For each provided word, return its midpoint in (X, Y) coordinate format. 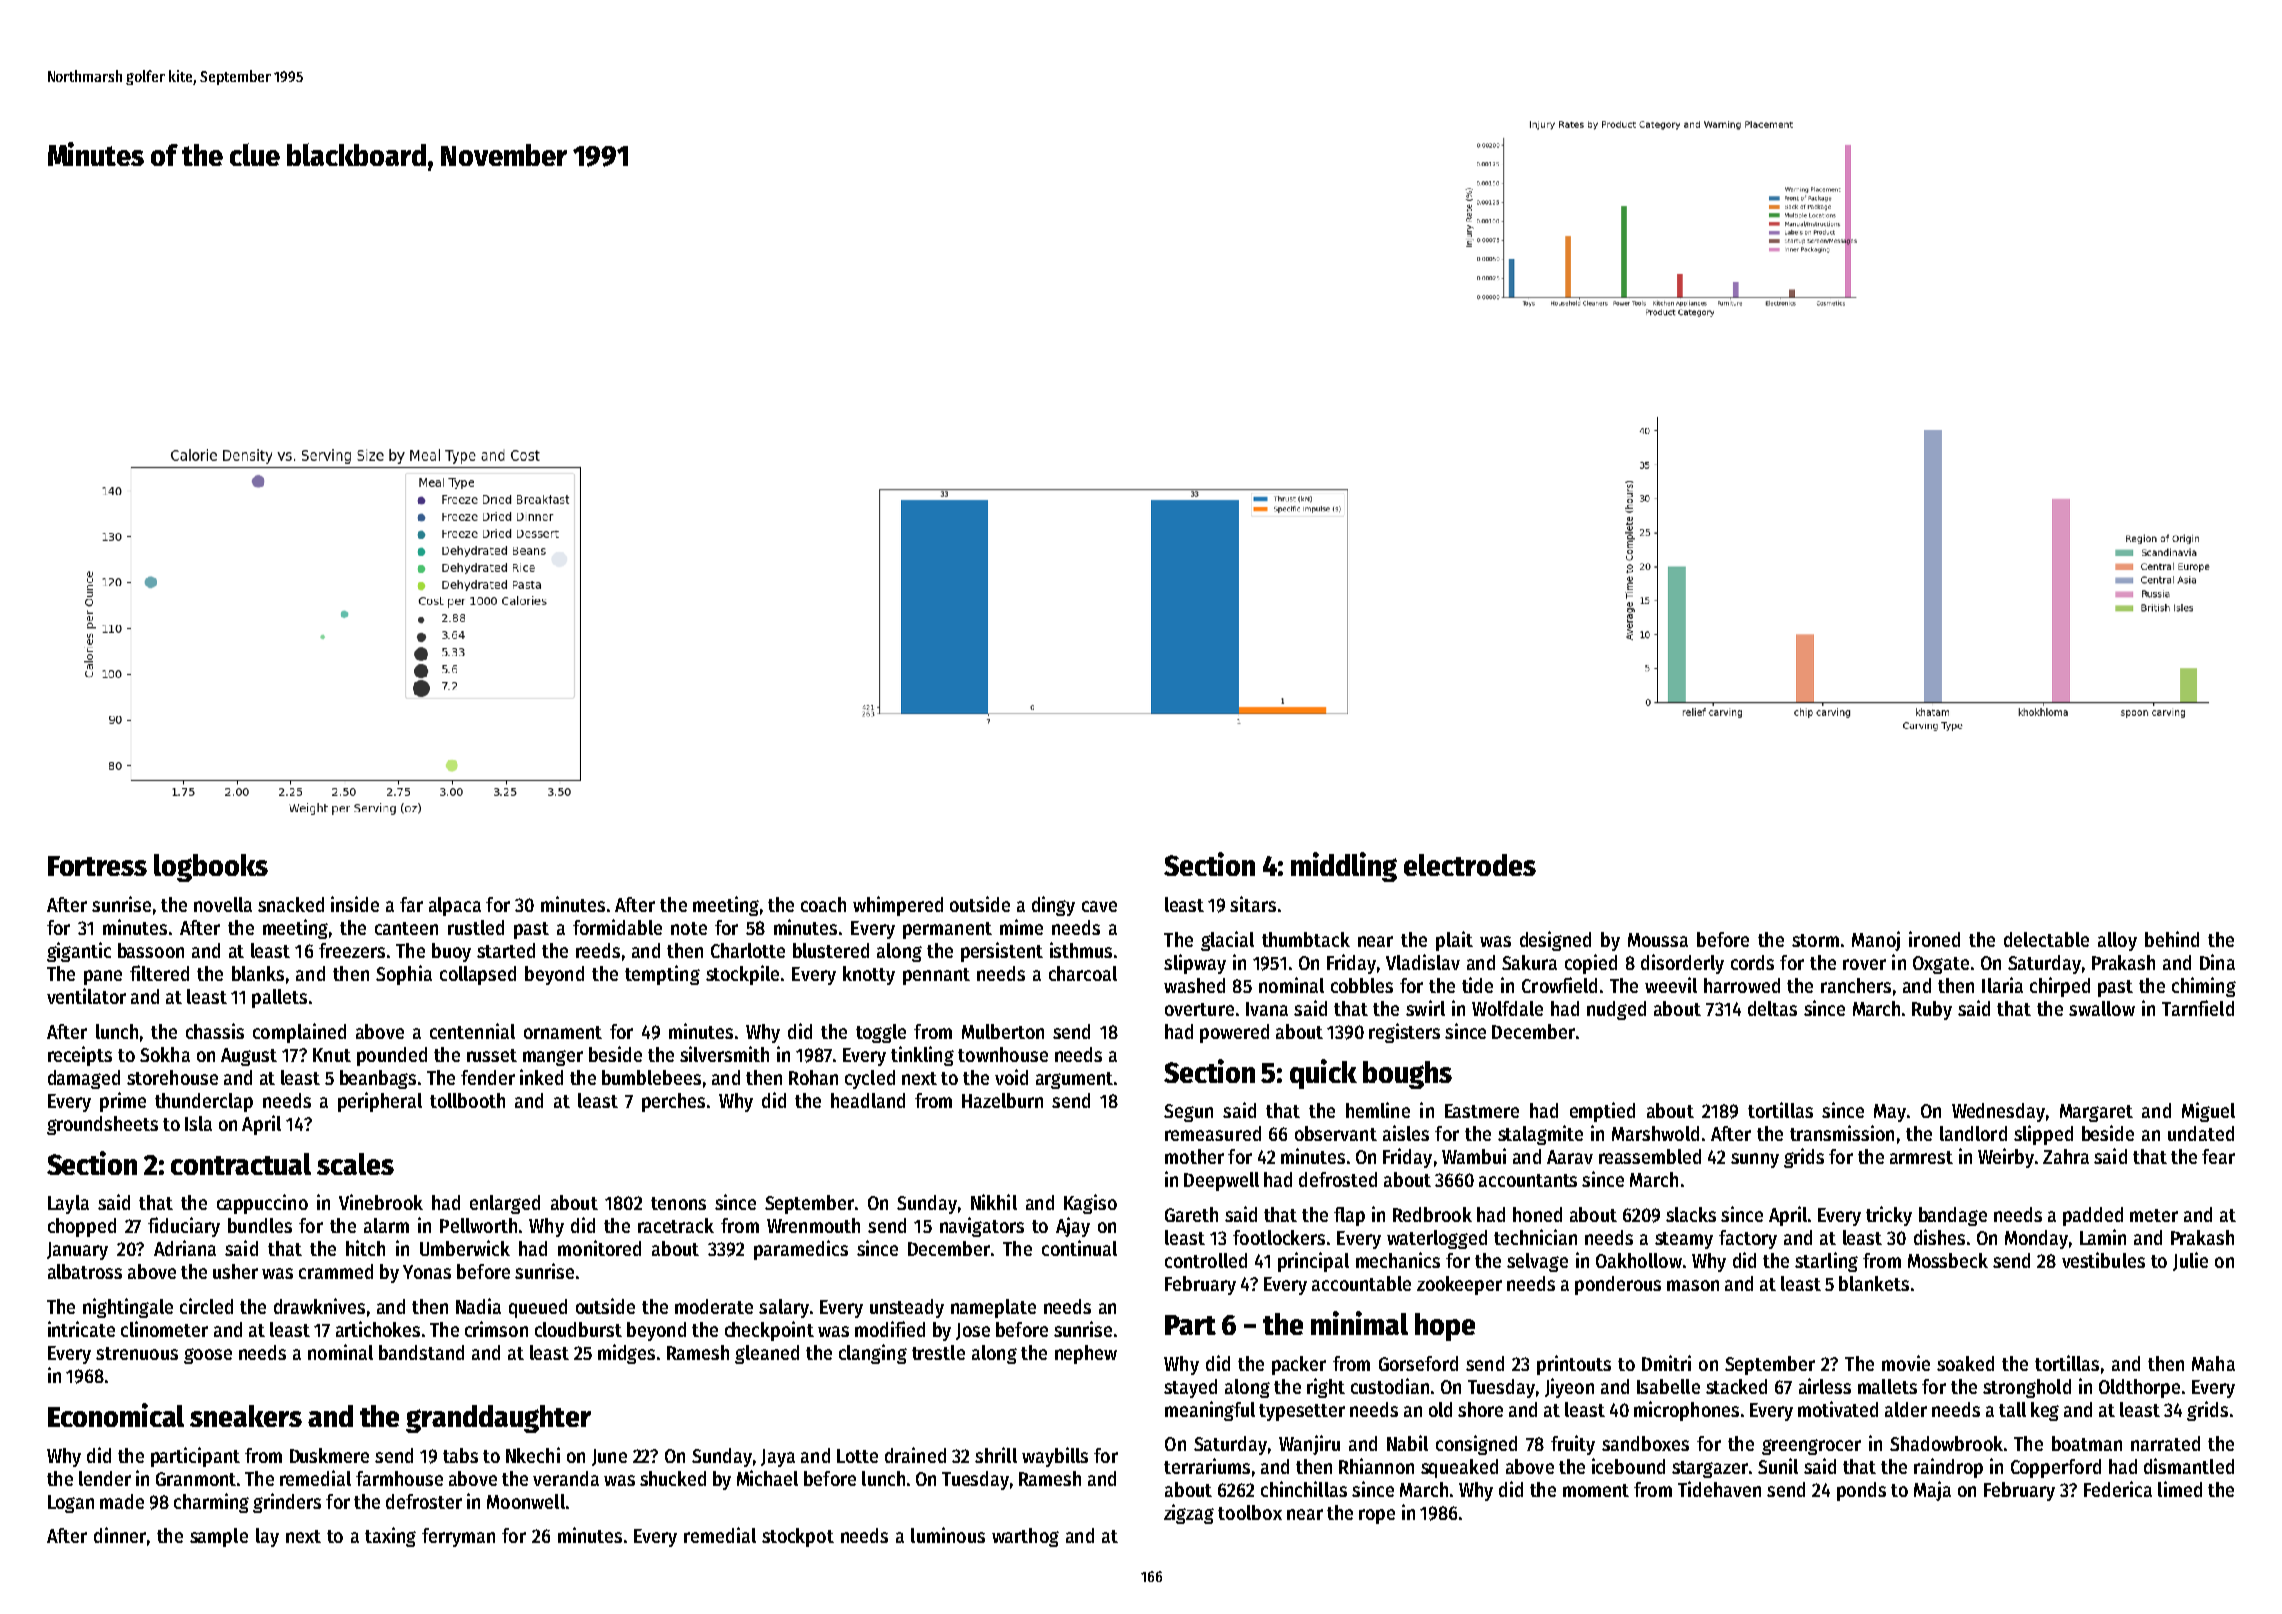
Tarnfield (2198, 1008)
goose (208, 1356)
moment (1596, 1490)
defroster (424, 1501)
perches (673, 1102)
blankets (1874, 1283)
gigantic (79, 952)
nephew (1086, 1354)
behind (2172, 939)
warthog (1025, 1537)
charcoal (1083, 973)
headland (868, 1100)
